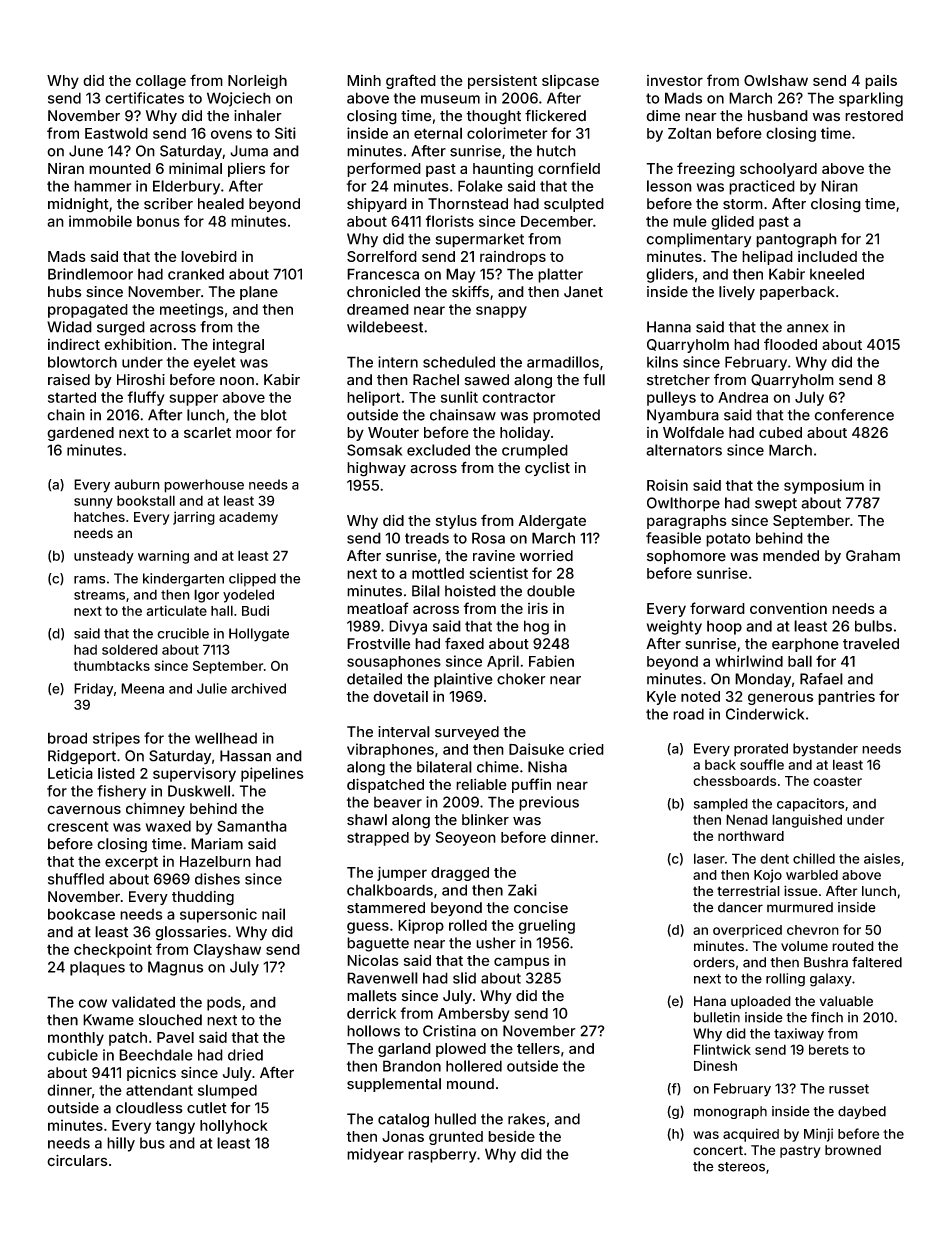  I want to click on academy, so click(248, 518).
